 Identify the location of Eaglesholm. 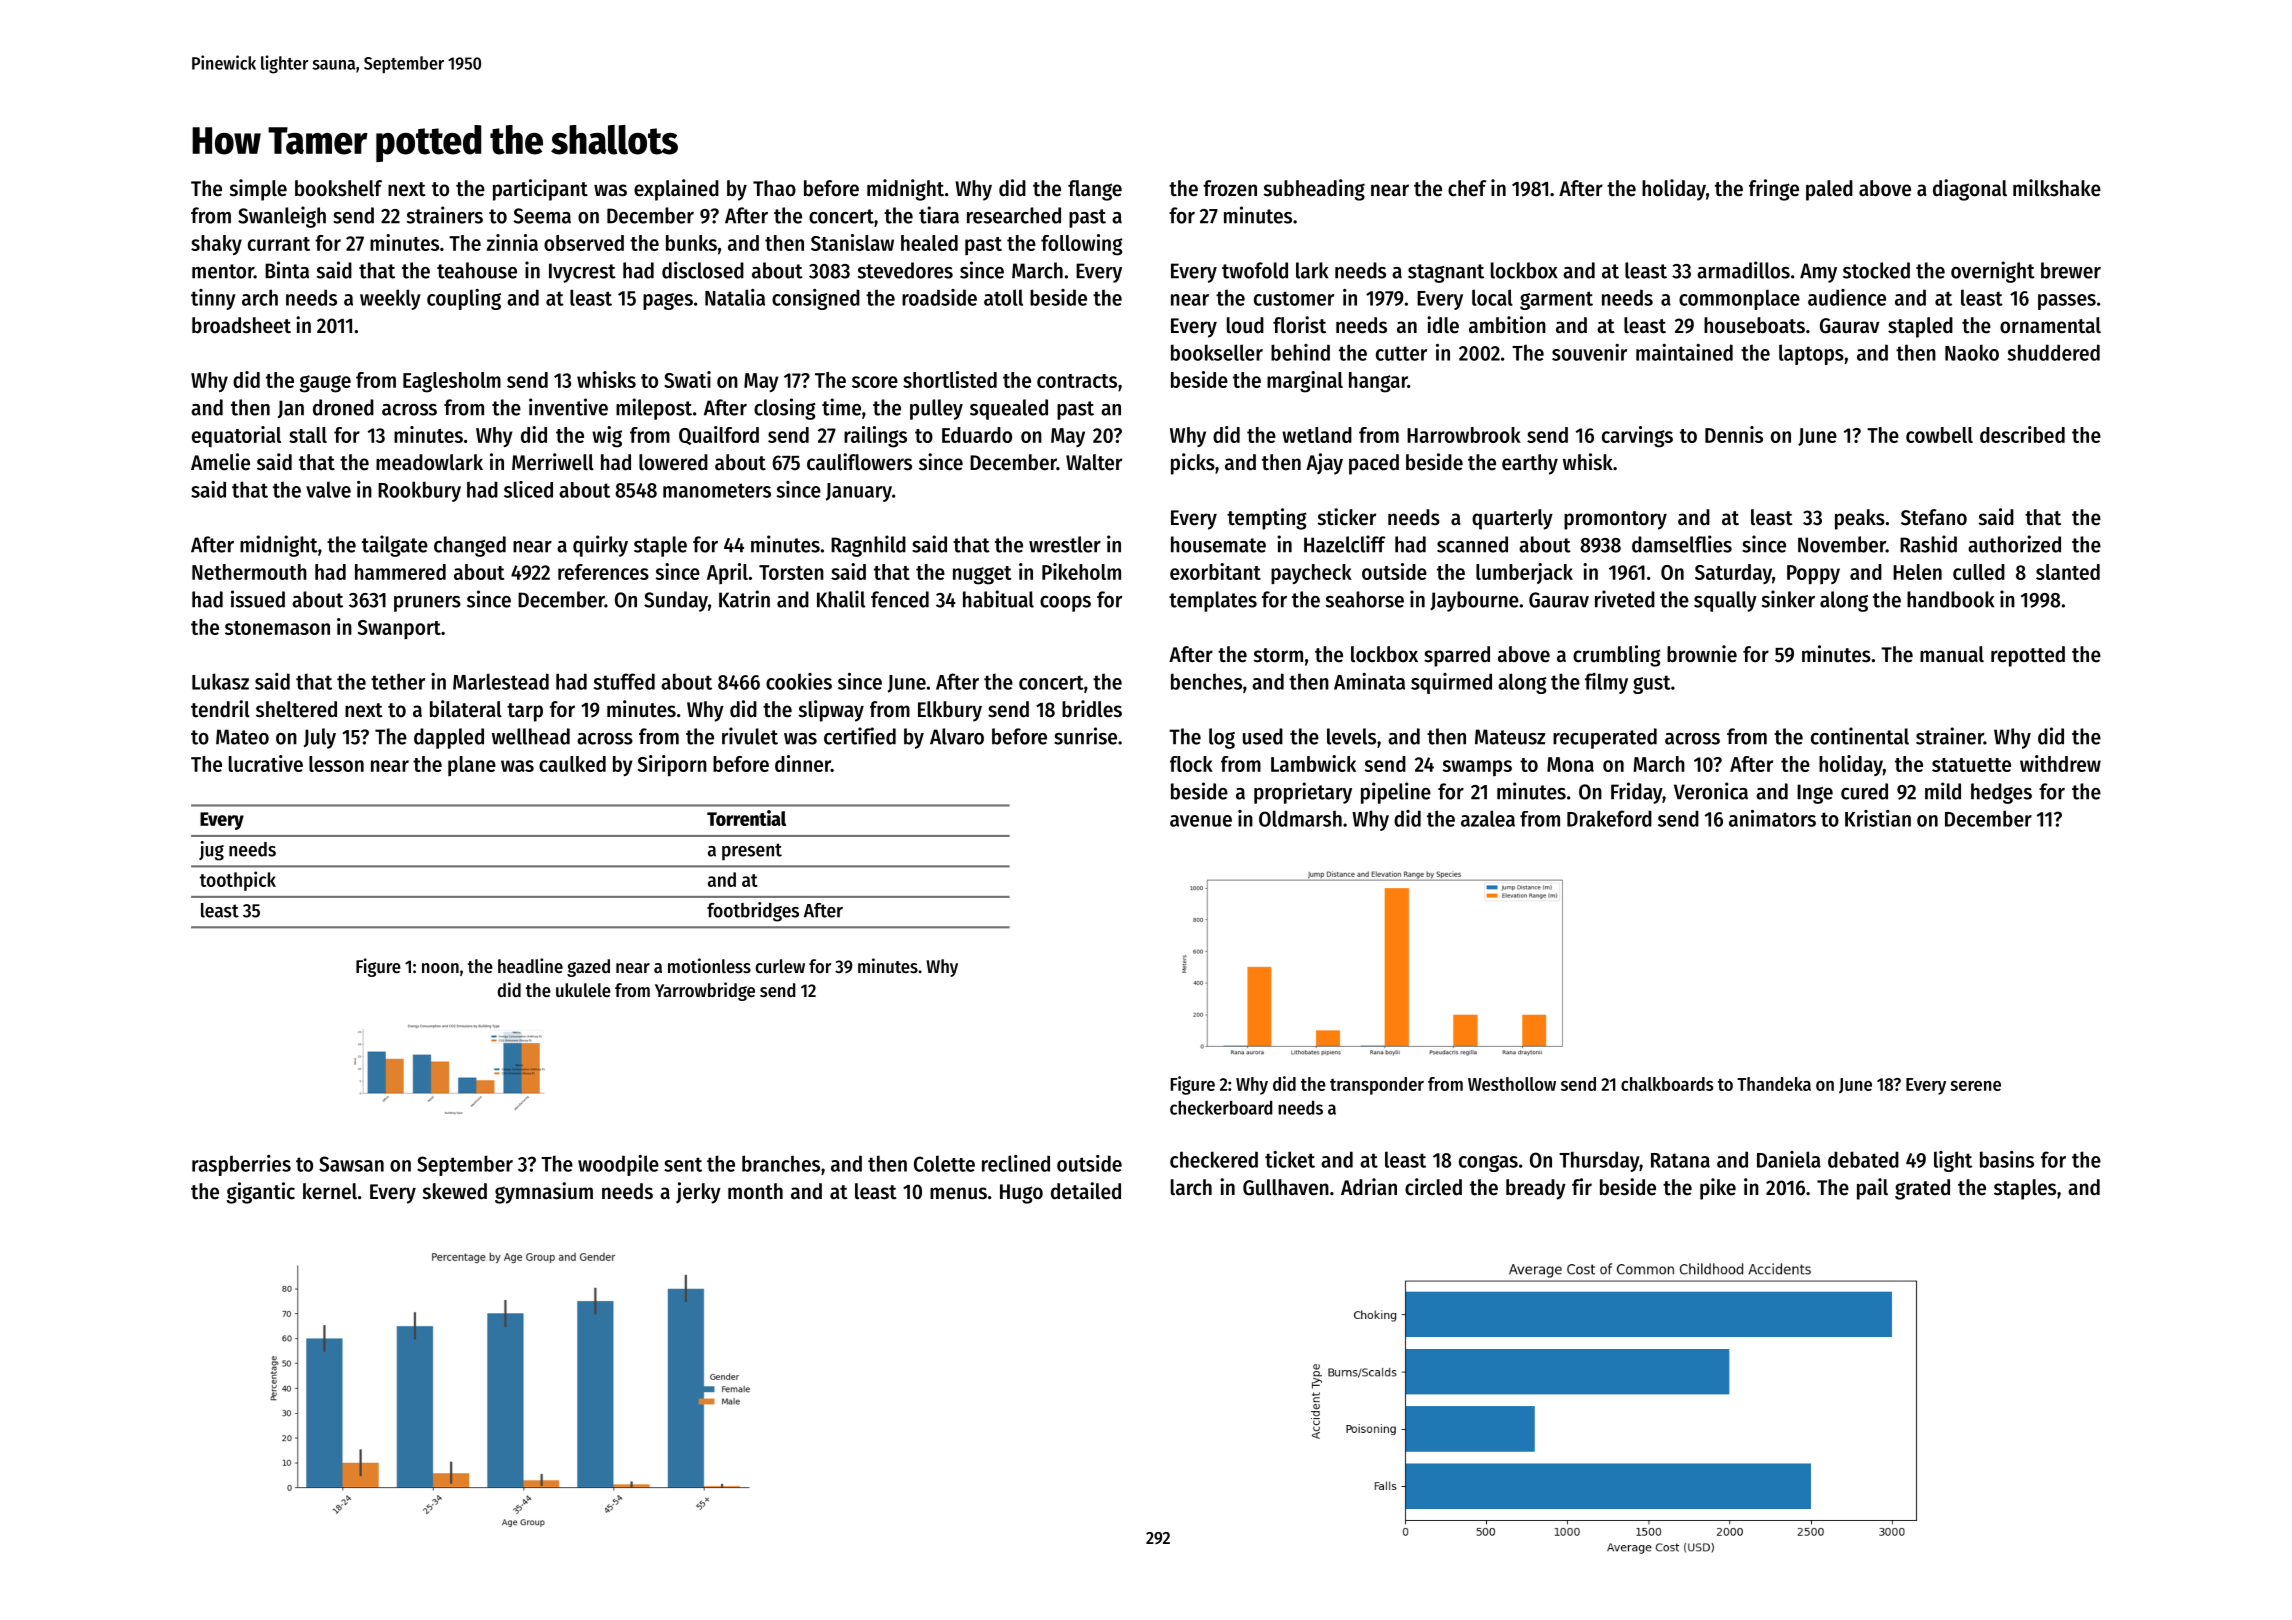
(452, 382).
